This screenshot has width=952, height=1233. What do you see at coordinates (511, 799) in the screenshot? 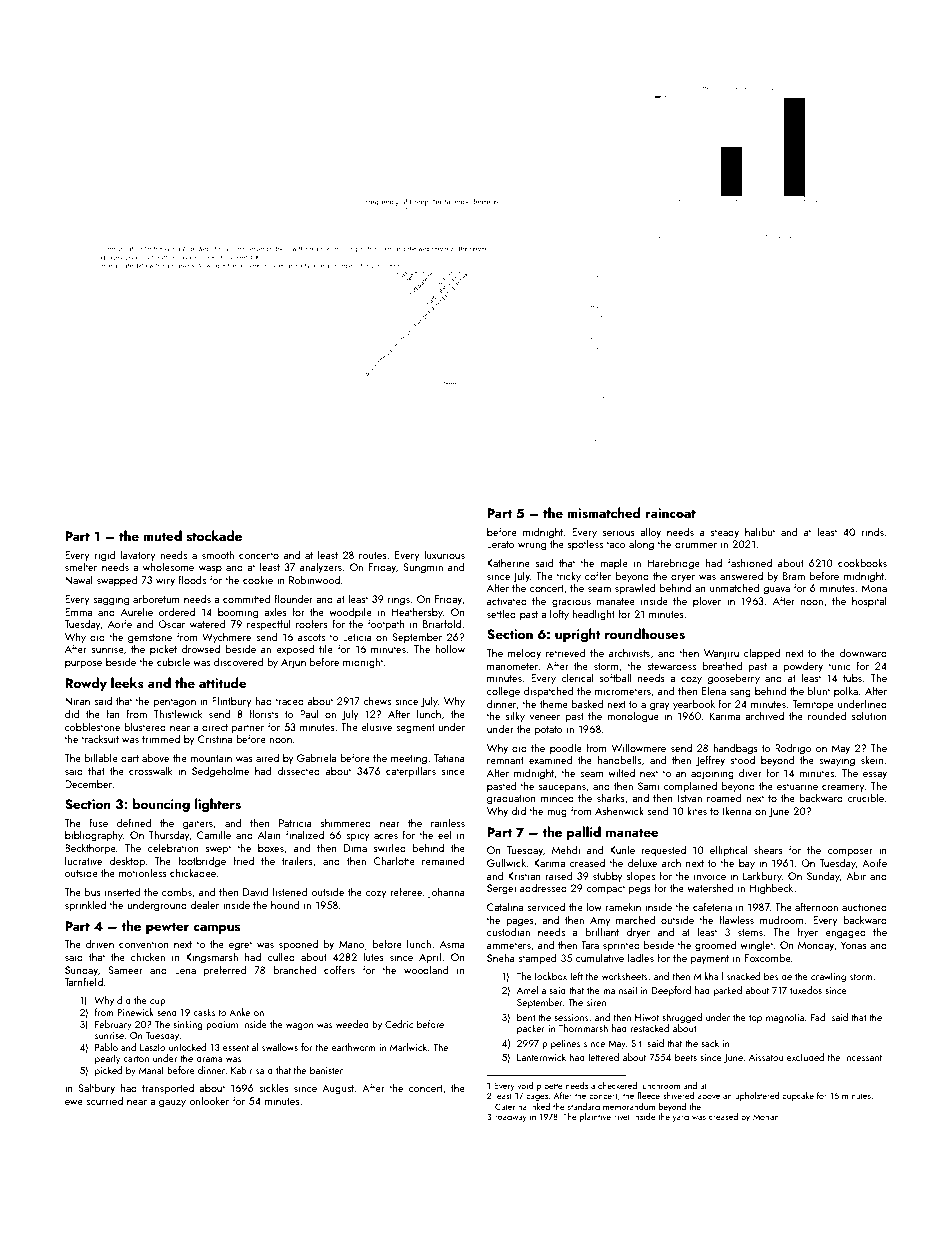
I see `graduation` at bounding box center [511, 799].
